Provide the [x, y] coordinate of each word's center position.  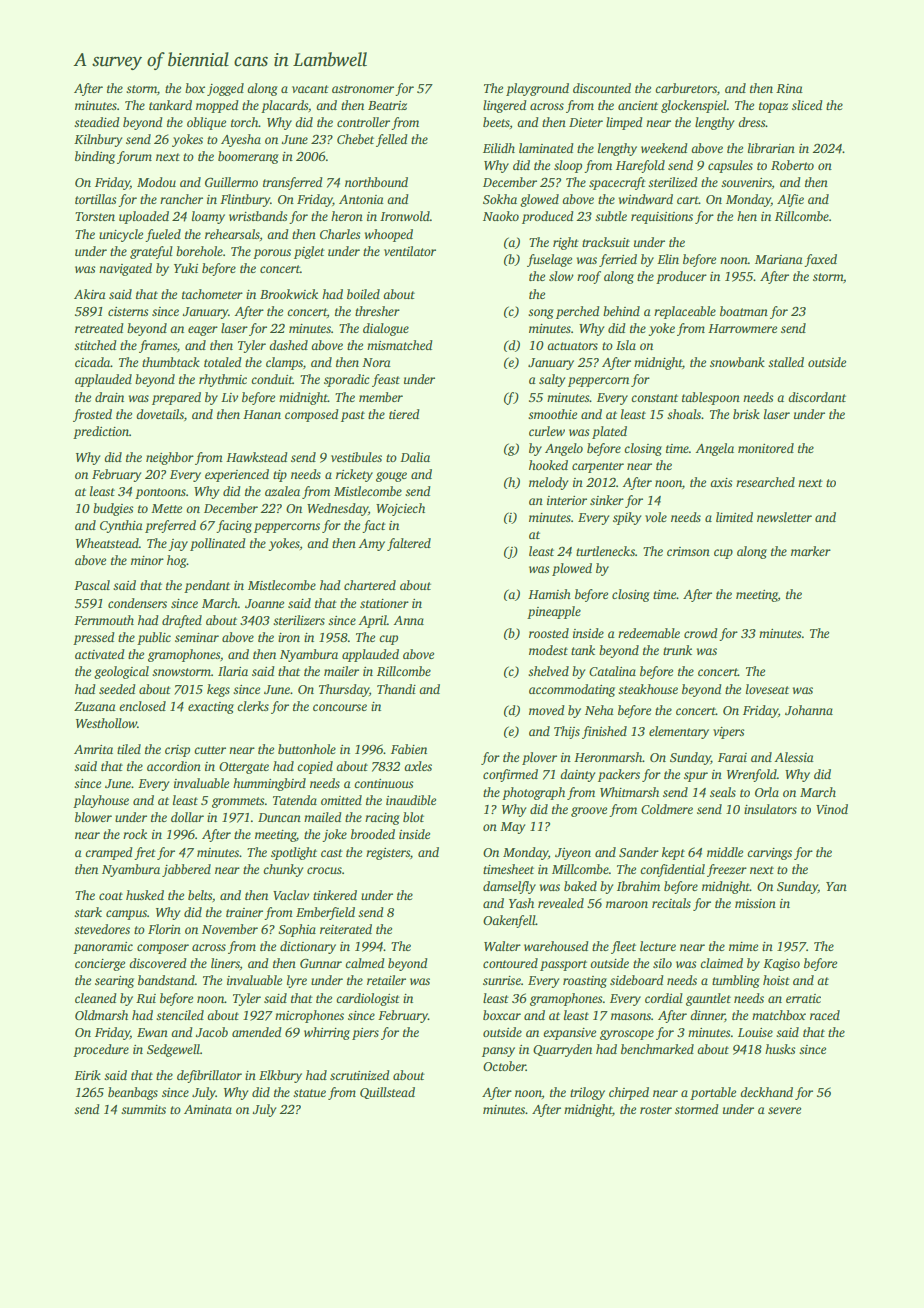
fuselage [549, 260]
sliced [807, 105]
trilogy [587, 1093]
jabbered [186, 870]
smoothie [552, 414]
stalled [786, 362]
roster [656, 1110]
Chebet [355, 139]
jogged [225, 89]
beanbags [133, 1093]
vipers [728, 733]
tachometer [212, 294]
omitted [341, 800]
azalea [282, 491]
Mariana [779, 259]
